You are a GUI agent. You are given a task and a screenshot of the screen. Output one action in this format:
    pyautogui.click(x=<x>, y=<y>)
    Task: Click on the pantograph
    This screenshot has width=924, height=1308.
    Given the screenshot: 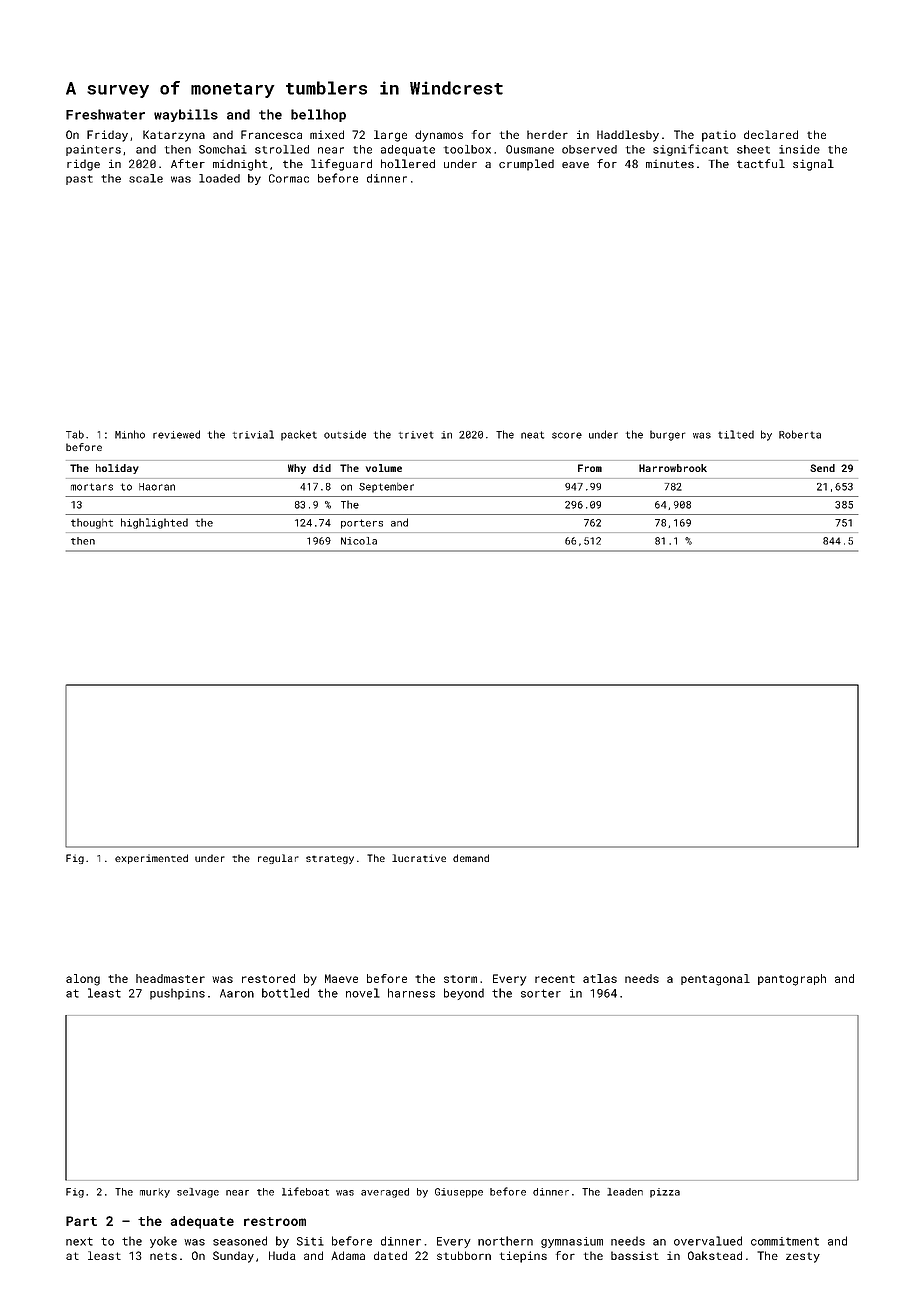 What is the action you would take?
    pyautogui.click(x=792, y=980)
